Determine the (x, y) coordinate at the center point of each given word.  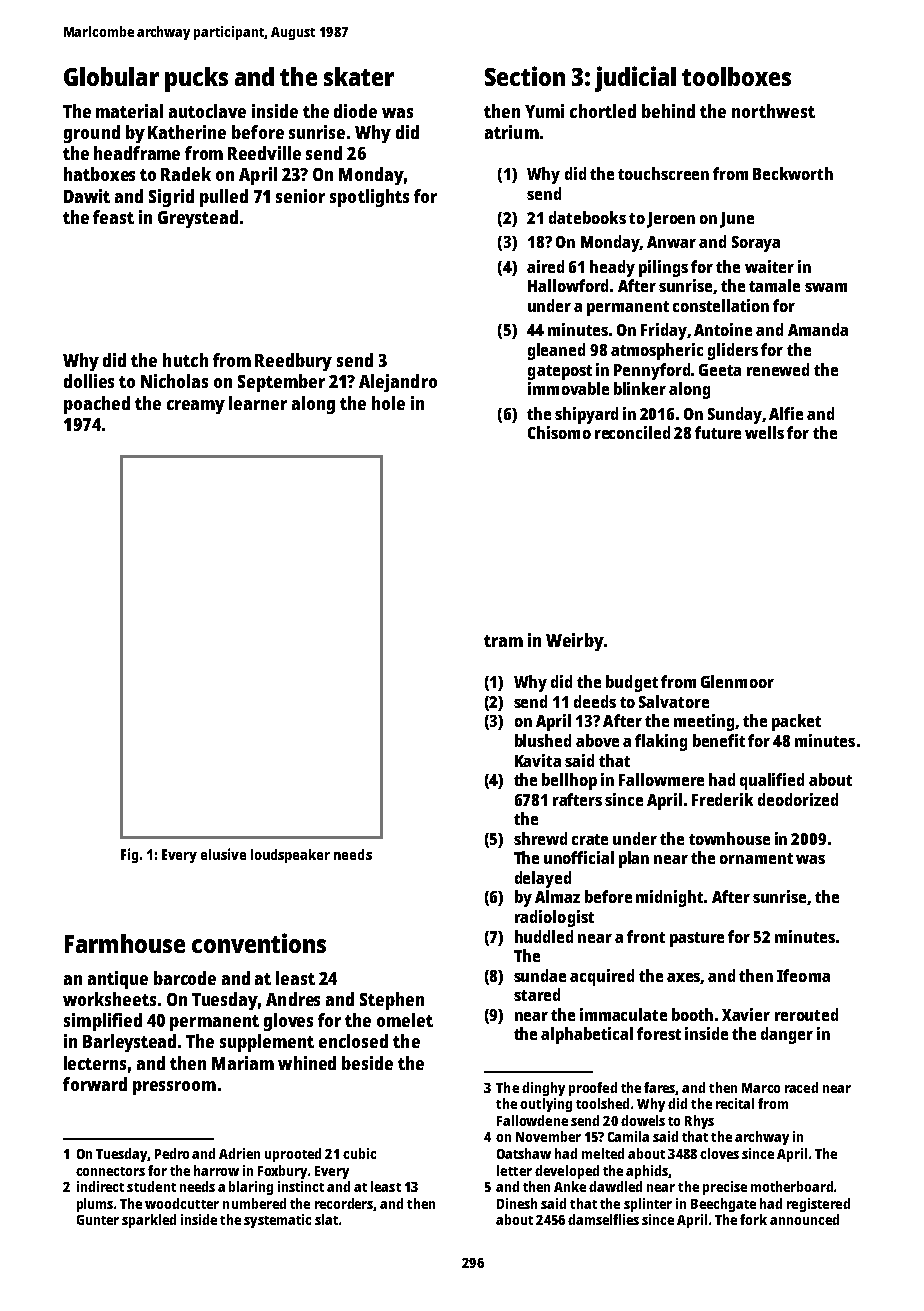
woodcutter (182, 1203)
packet (796, 722)
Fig (129, 855)
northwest (773, 111)
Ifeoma (803, 975)
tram (503, 641)
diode (355, 111)
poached (97, 405)
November (548, 1136)
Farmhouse (125, 943)
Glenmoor (737, 681)
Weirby (574, 642)
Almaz (557, 896)
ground (92, 134)
